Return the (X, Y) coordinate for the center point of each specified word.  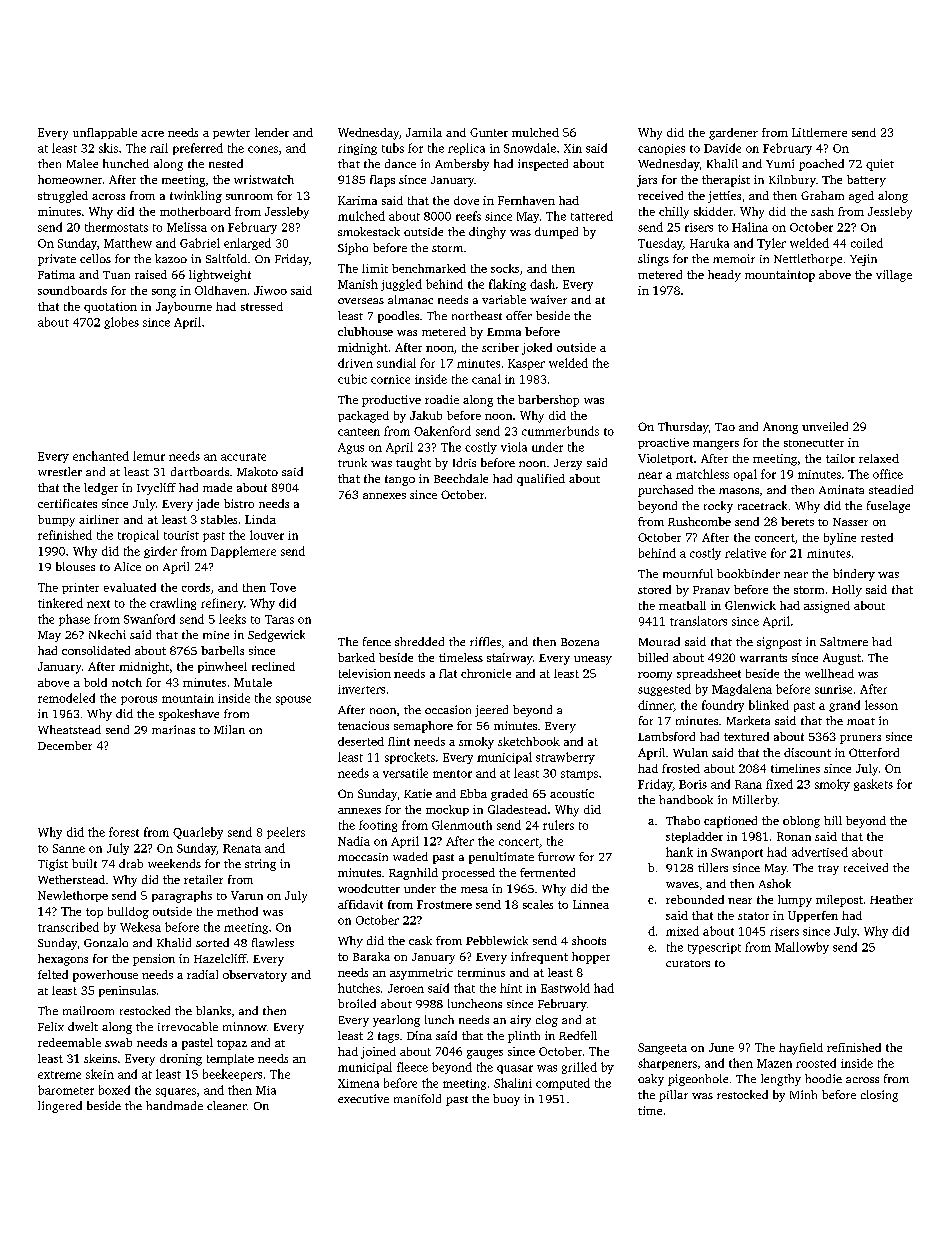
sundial (396, 363)
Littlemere (819, 132)
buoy (506, 1100)
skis (108, 148)
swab (118, 1042)
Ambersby (462, 165)
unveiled (825, 426)
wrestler (60, 471)
